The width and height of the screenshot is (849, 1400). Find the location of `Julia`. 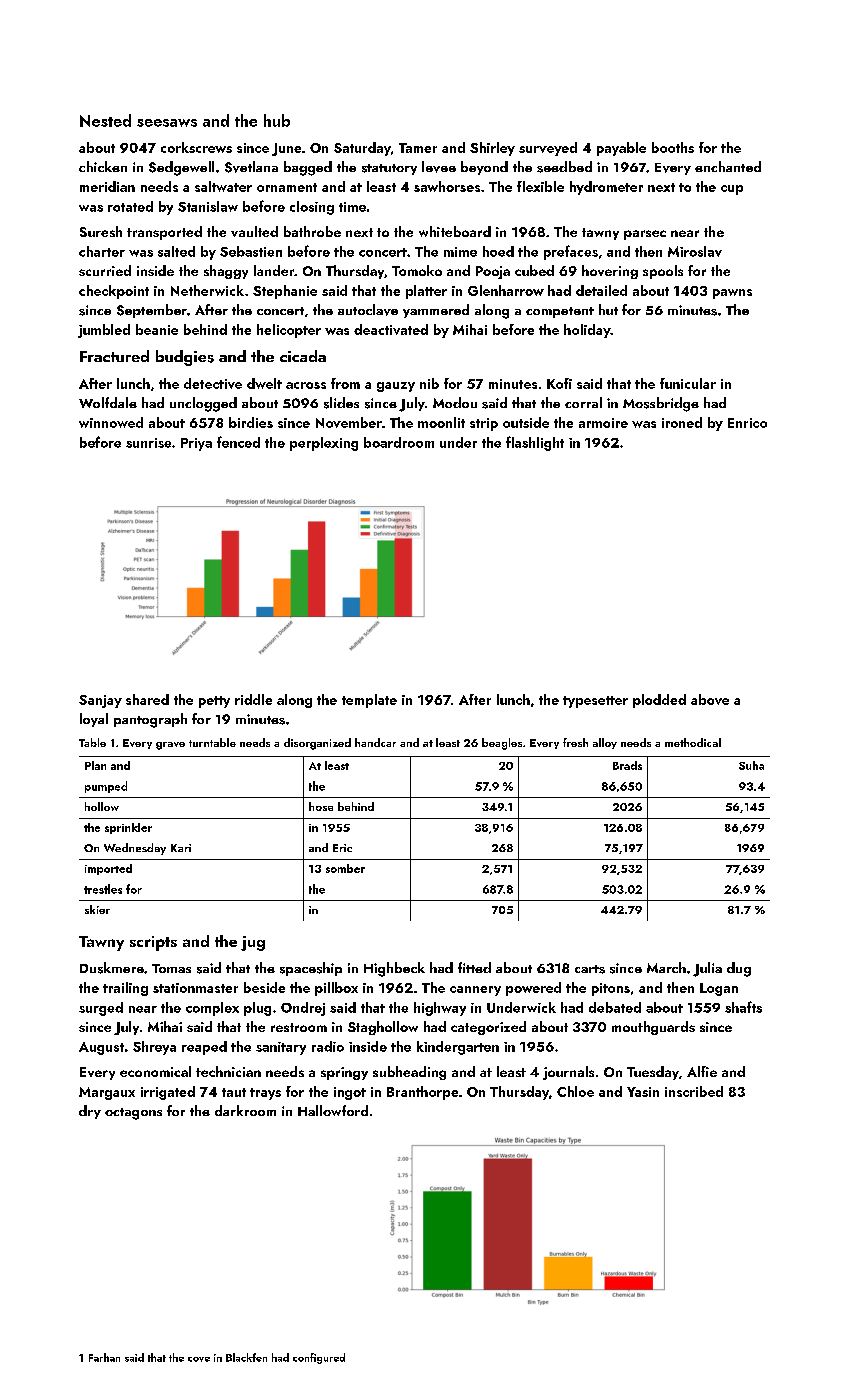

Julia is located at coordinates (707, 969).
